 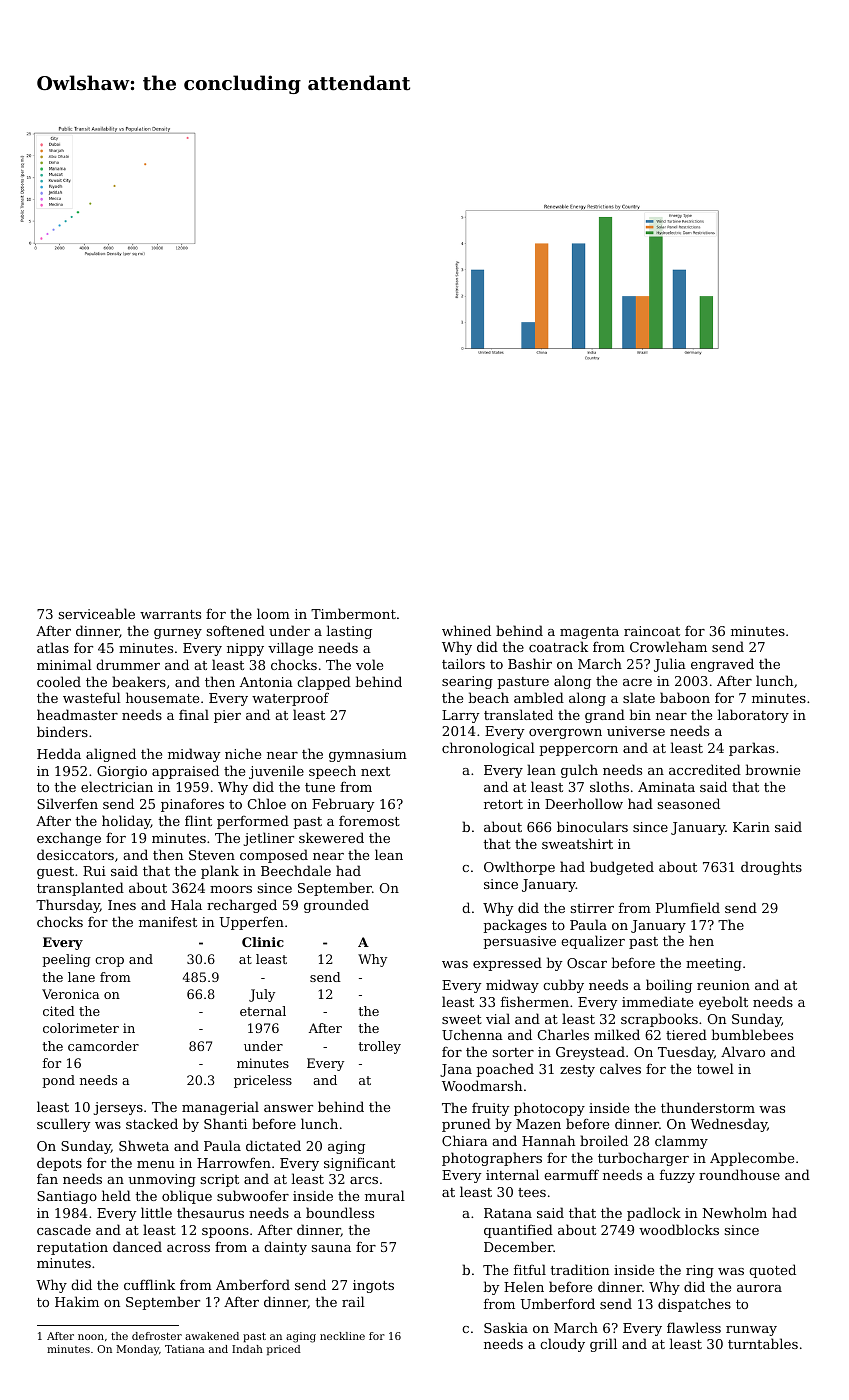 What do you see at coordinates (220, 872) in the screenshot?
I see `plank` at bounding box center [220, 872].
